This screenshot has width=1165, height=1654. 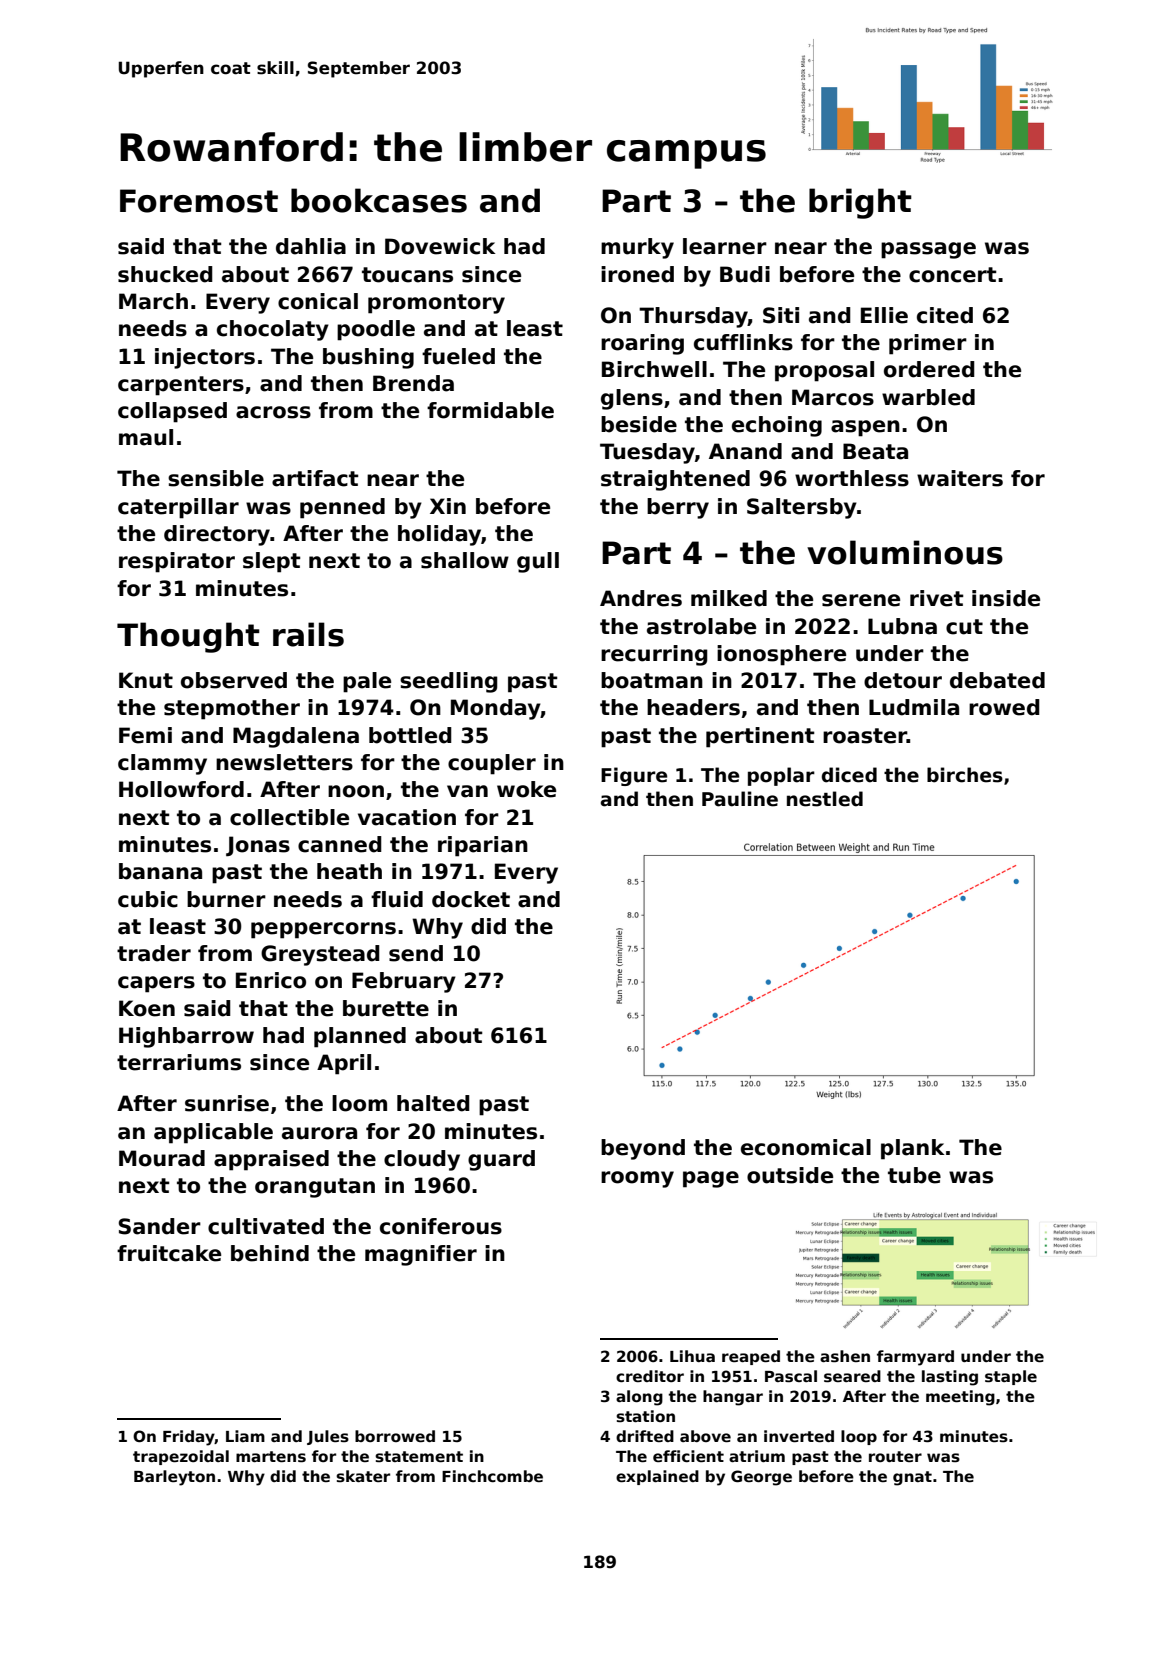 I want to click on Barleyton, so click(x=174, y=1478).
